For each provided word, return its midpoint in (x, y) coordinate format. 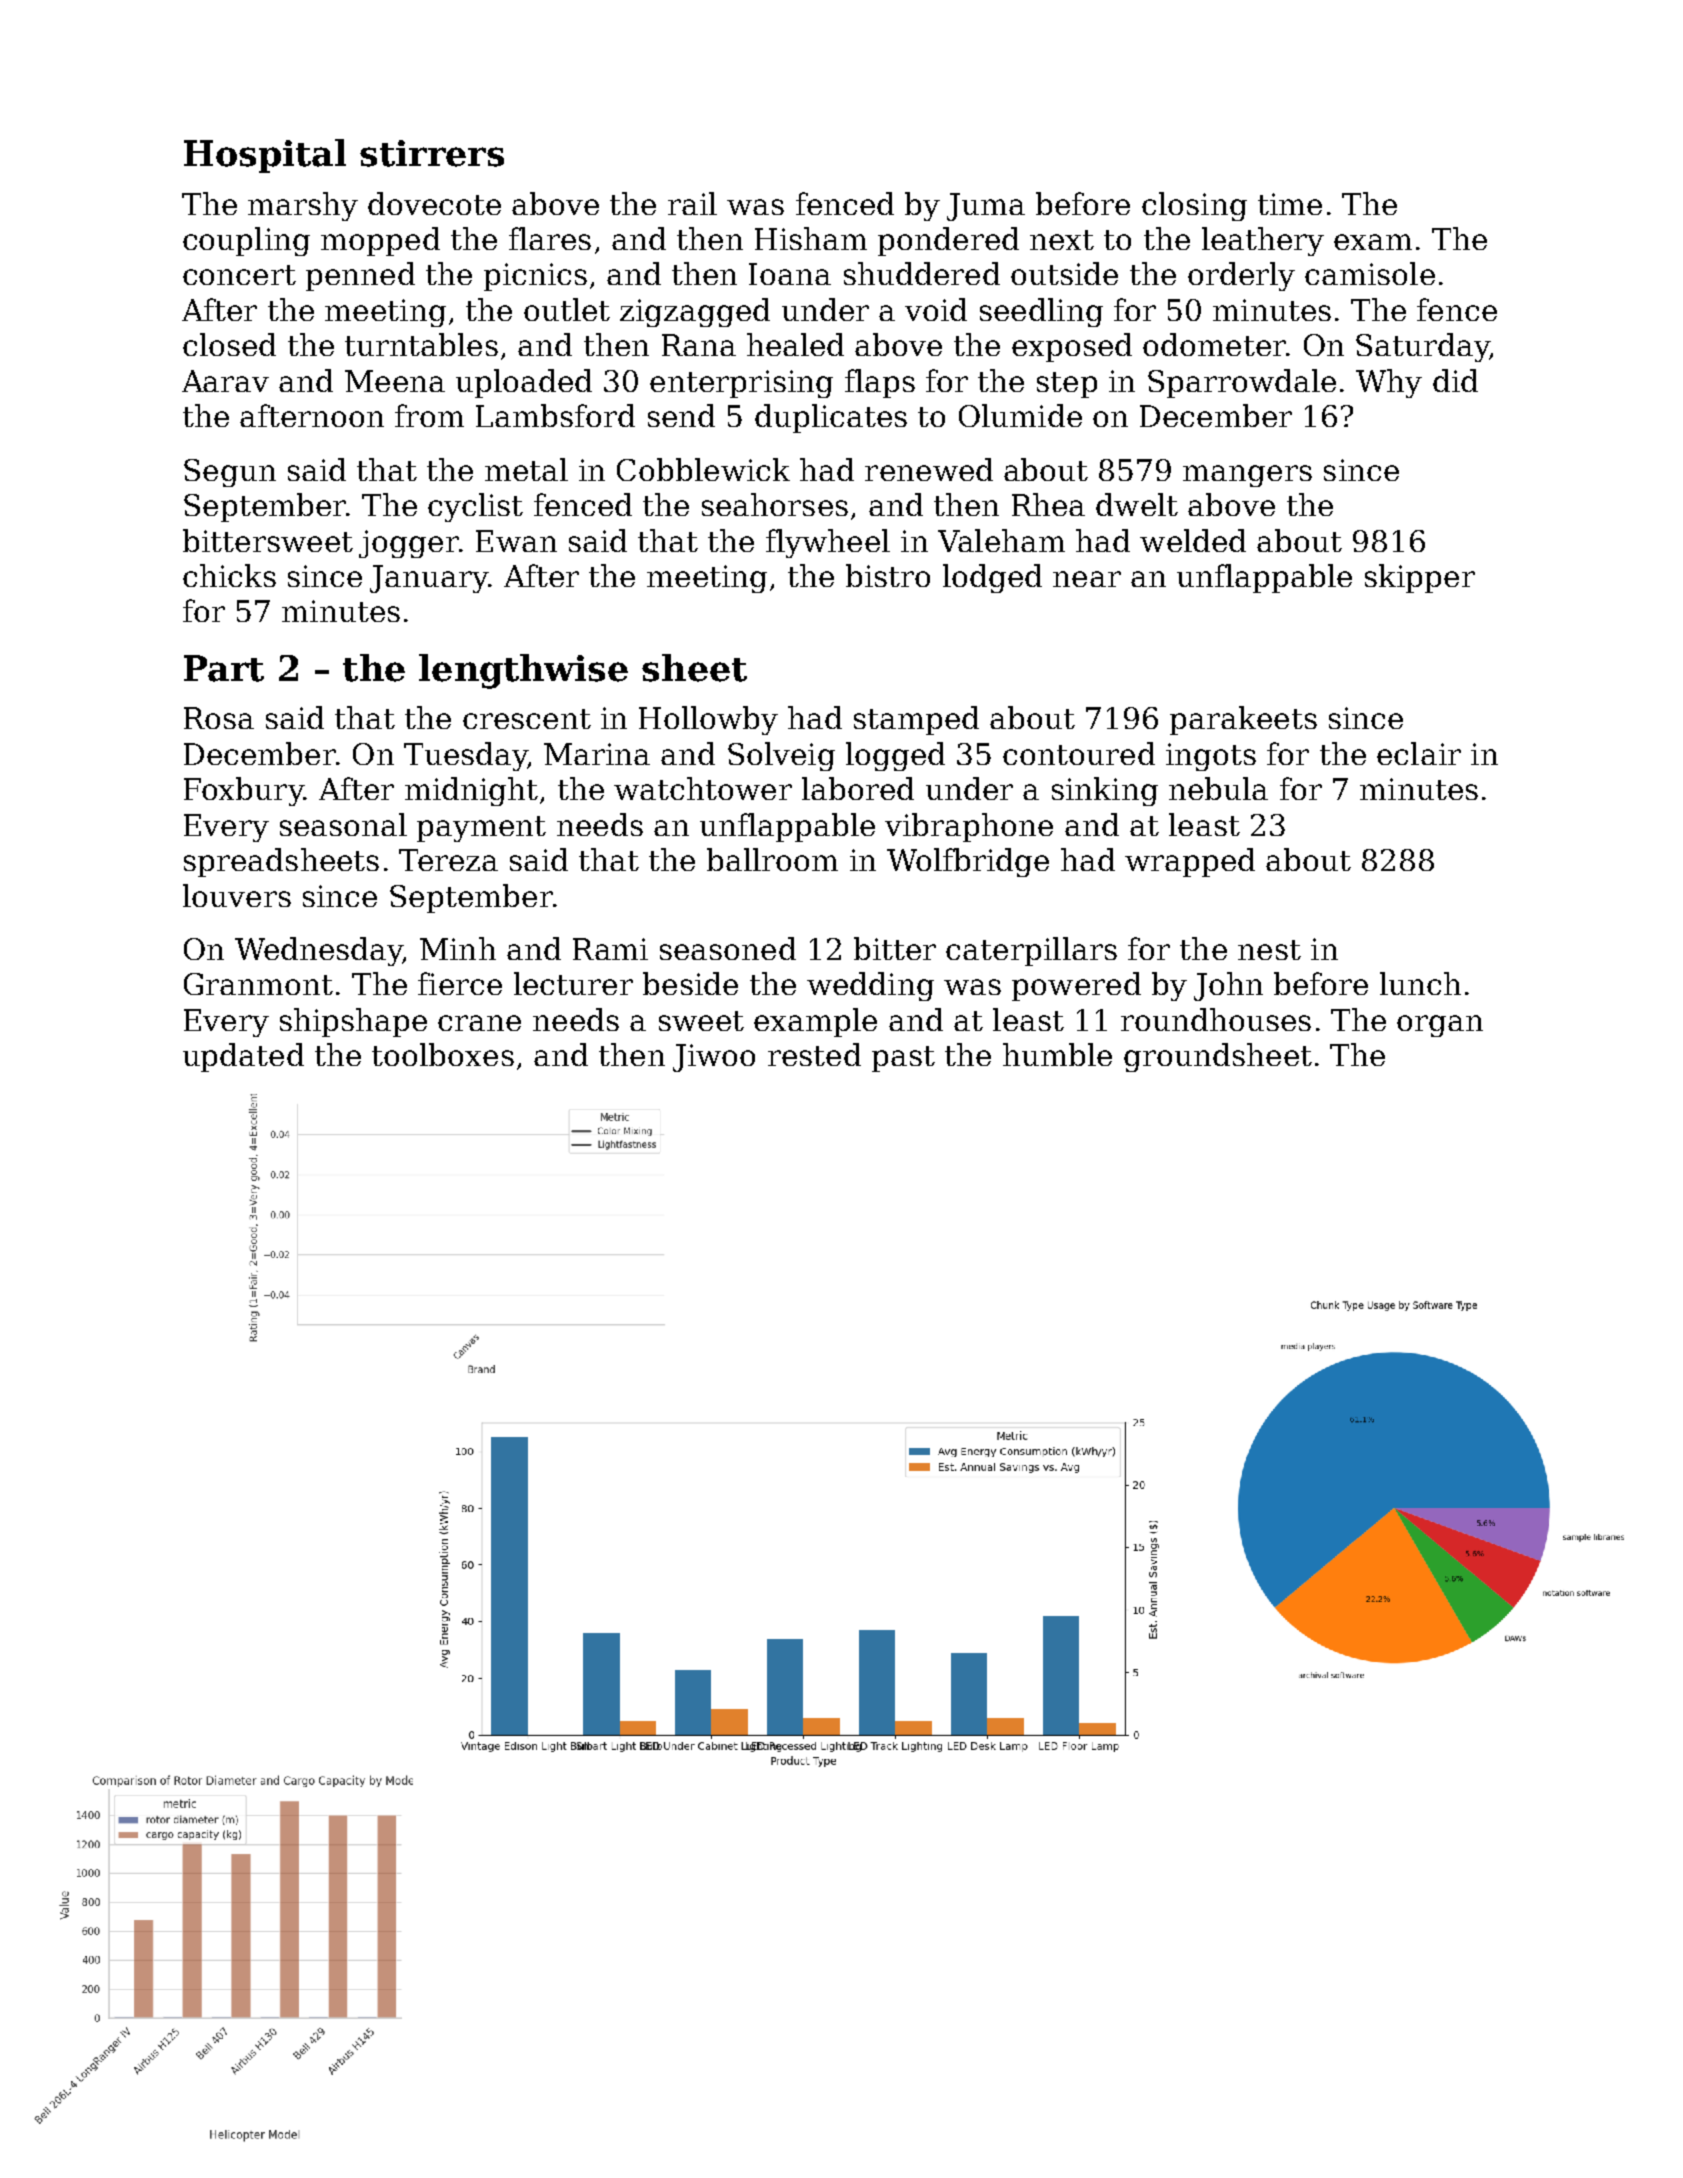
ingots (1211, 757)
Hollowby (708, 720)
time (1290, 204)
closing (1194, 206)
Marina (597, 754)
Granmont (258, 984)
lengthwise (523, 671)
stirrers (432, 153)
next (1062, 240)
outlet (567, 309)
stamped (916, 720)
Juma (986, 207)
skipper (1420, 578)
